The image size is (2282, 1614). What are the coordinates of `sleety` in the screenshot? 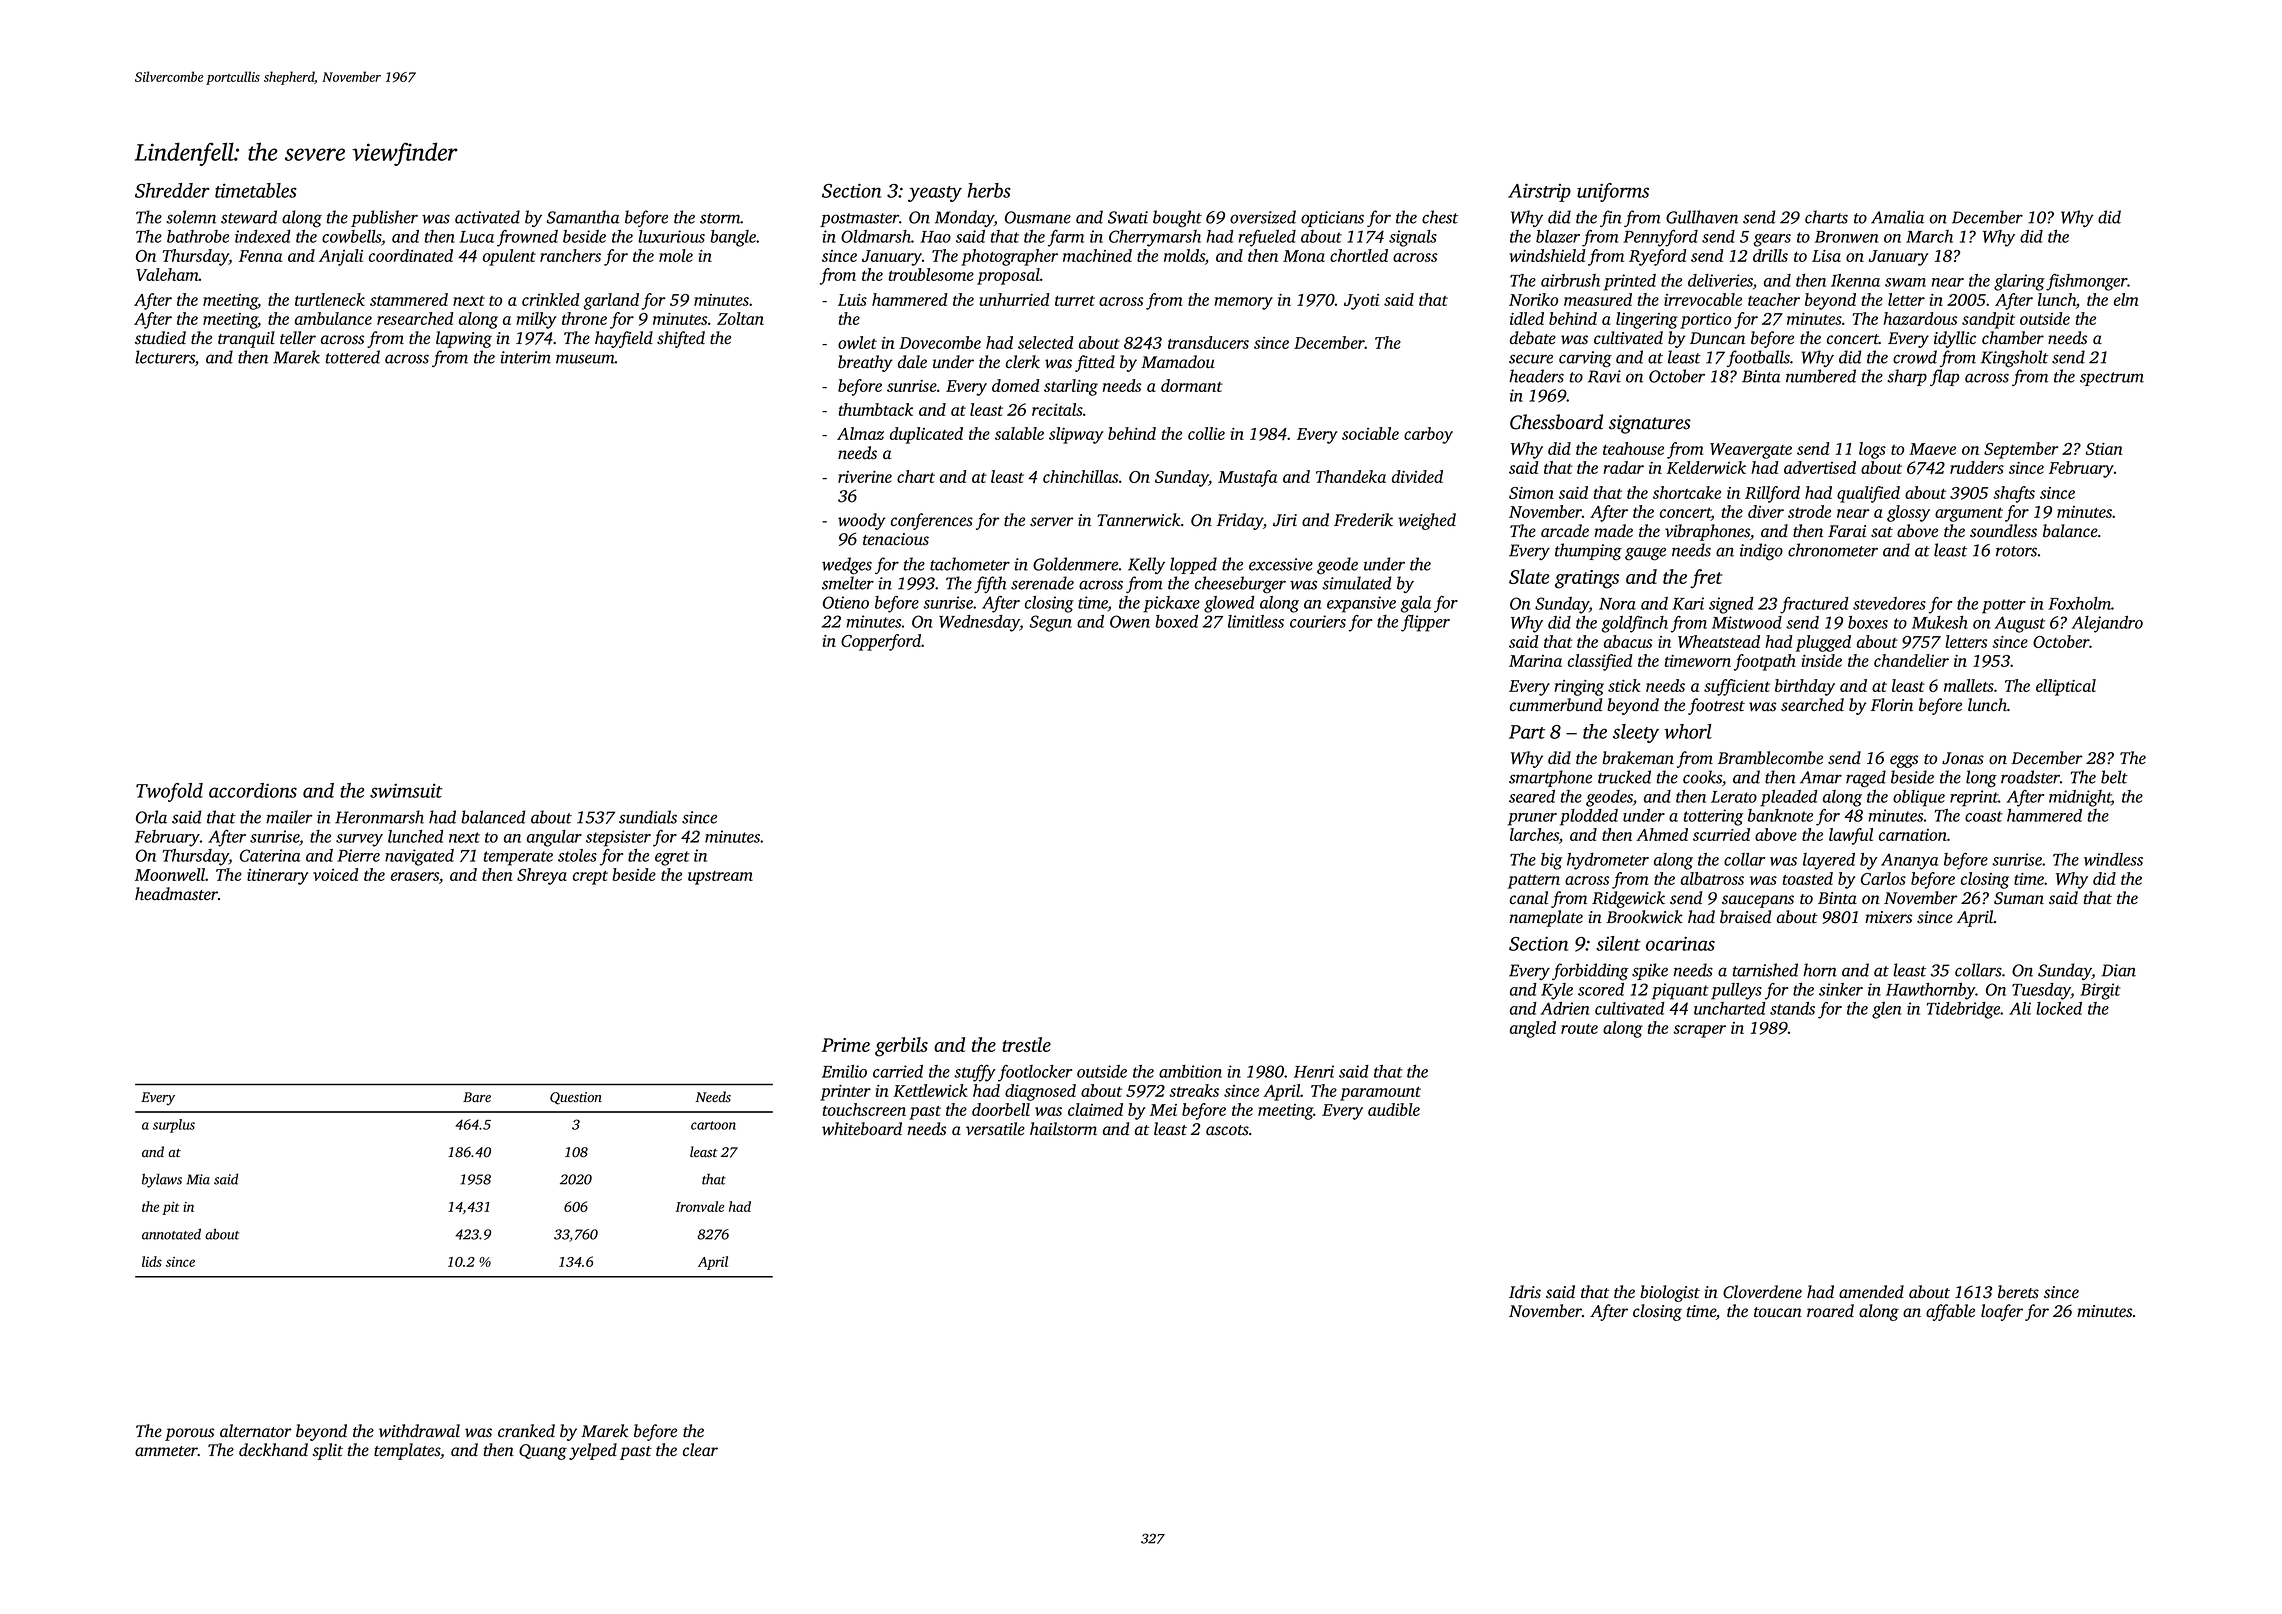 It's located at (1636, 733).
